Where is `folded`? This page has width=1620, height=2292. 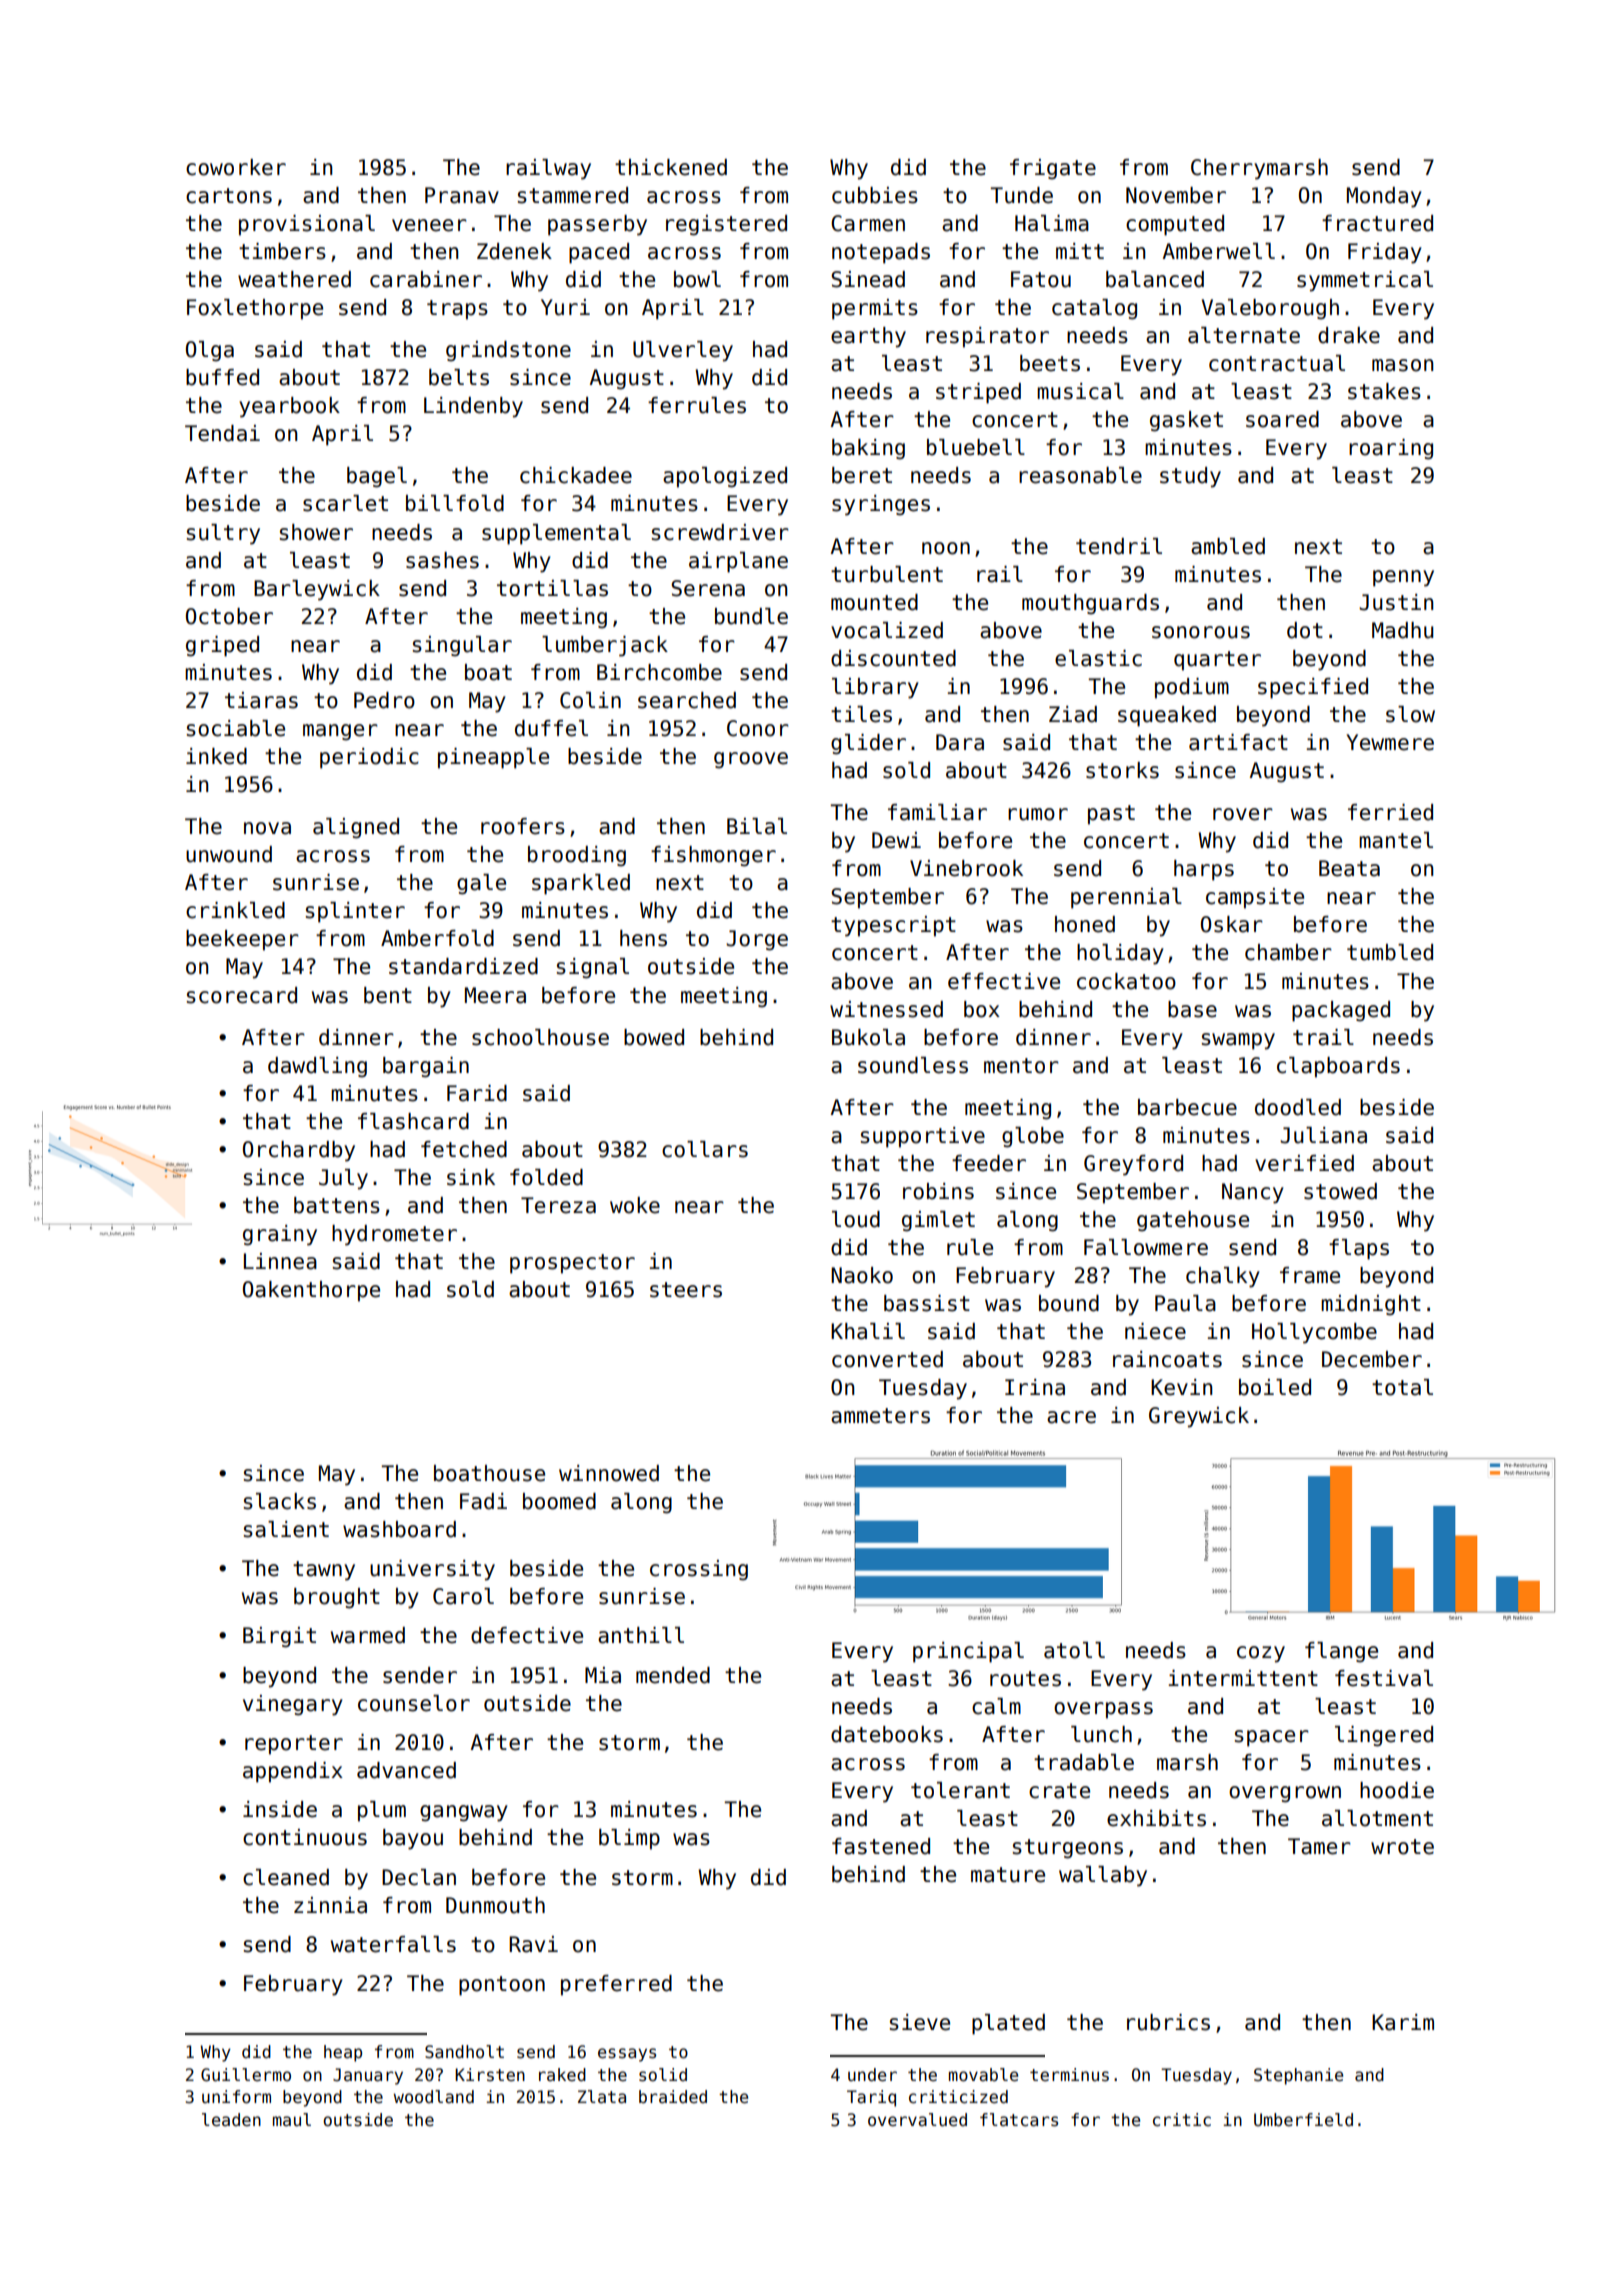
folded is located at coordinates (546, 1177).
